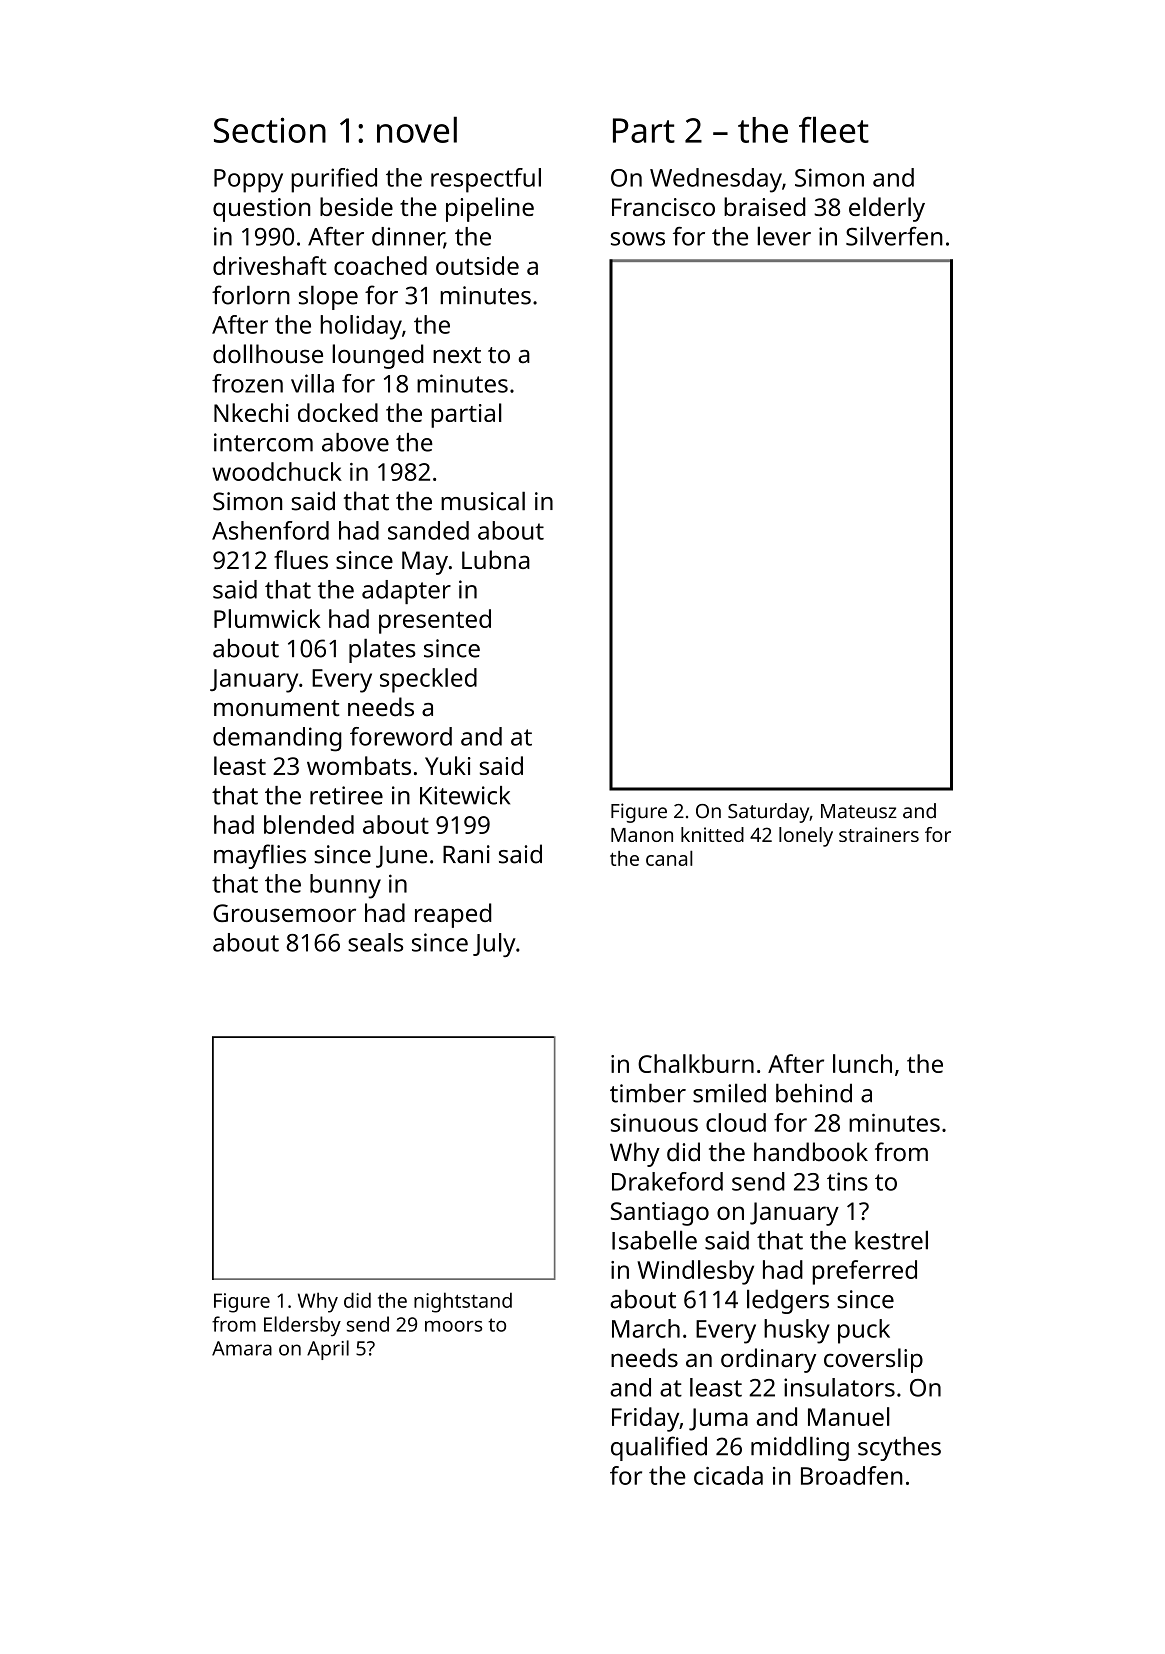  What do you see at coordinates (260, 856) in the screenshot?
I see `mayflies` at bounding box center [260, 856].
